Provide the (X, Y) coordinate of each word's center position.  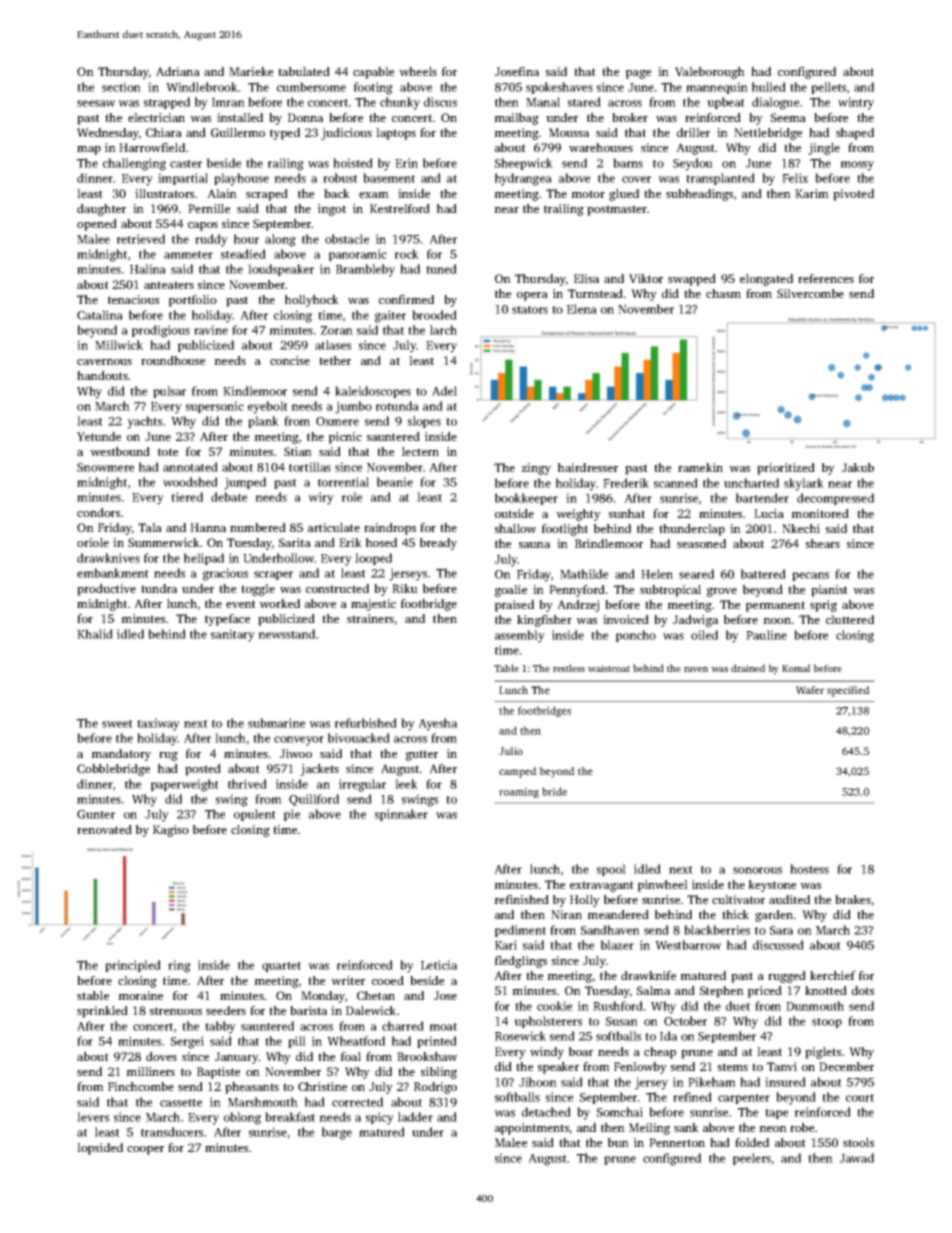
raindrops (390, 529)
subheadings (699, 195)
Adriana (178, 71)
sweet (117, 724)
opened (97, 225)
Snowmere (105, 467)
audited (789, 899)
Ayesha (437, 724)
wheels (418, 71)
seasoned (701, 543)
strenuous (176, 1011)
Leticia (439, 965)
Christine (322, 1086)
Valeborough (710, 73)
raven (696, 669)
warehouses (601, 147)
